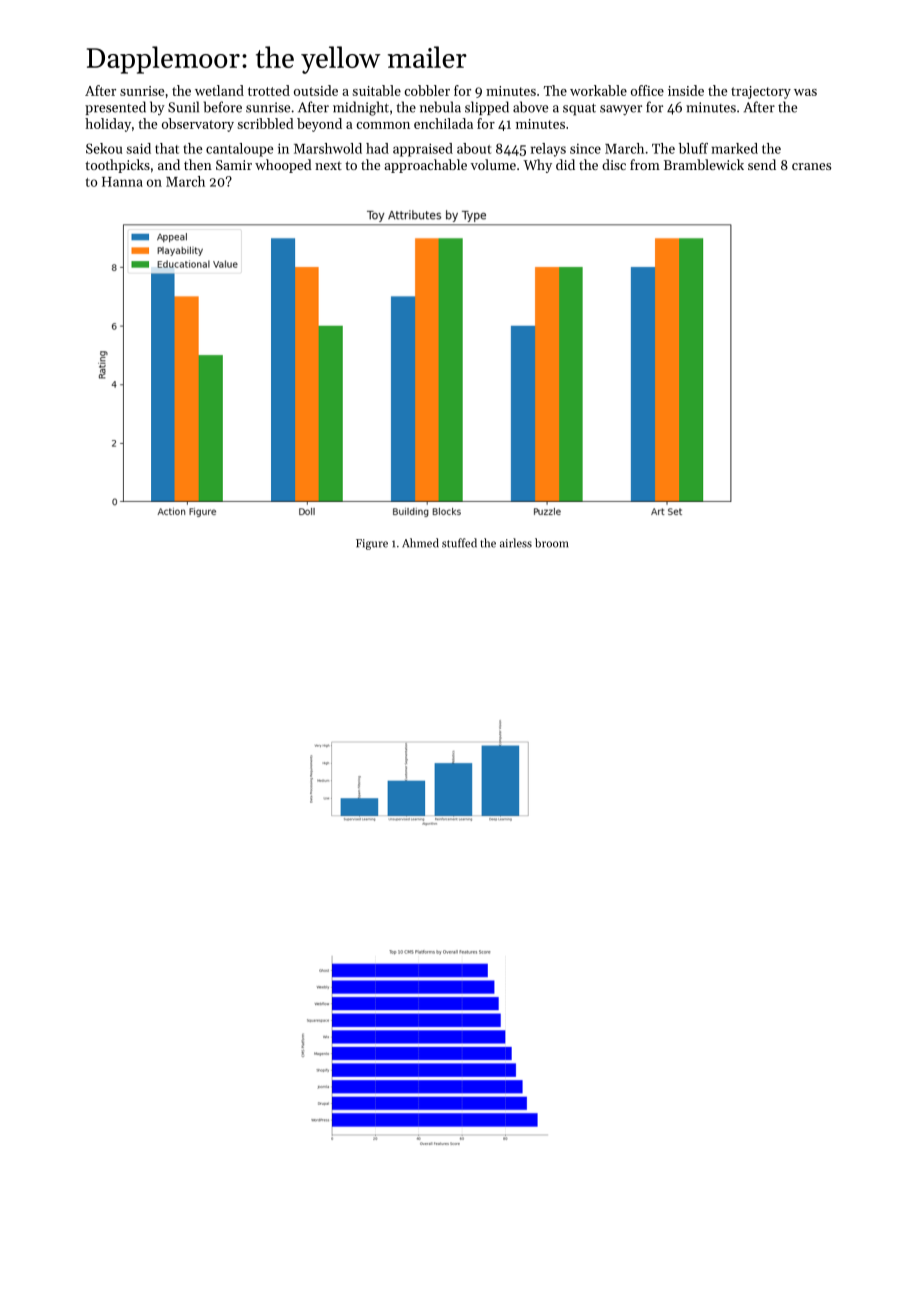 The image size is (924, 1308). What do you see at coordinates (239, 150) in the screenshot?
I see `cantaloupe` at bounding box center [239, 150].
